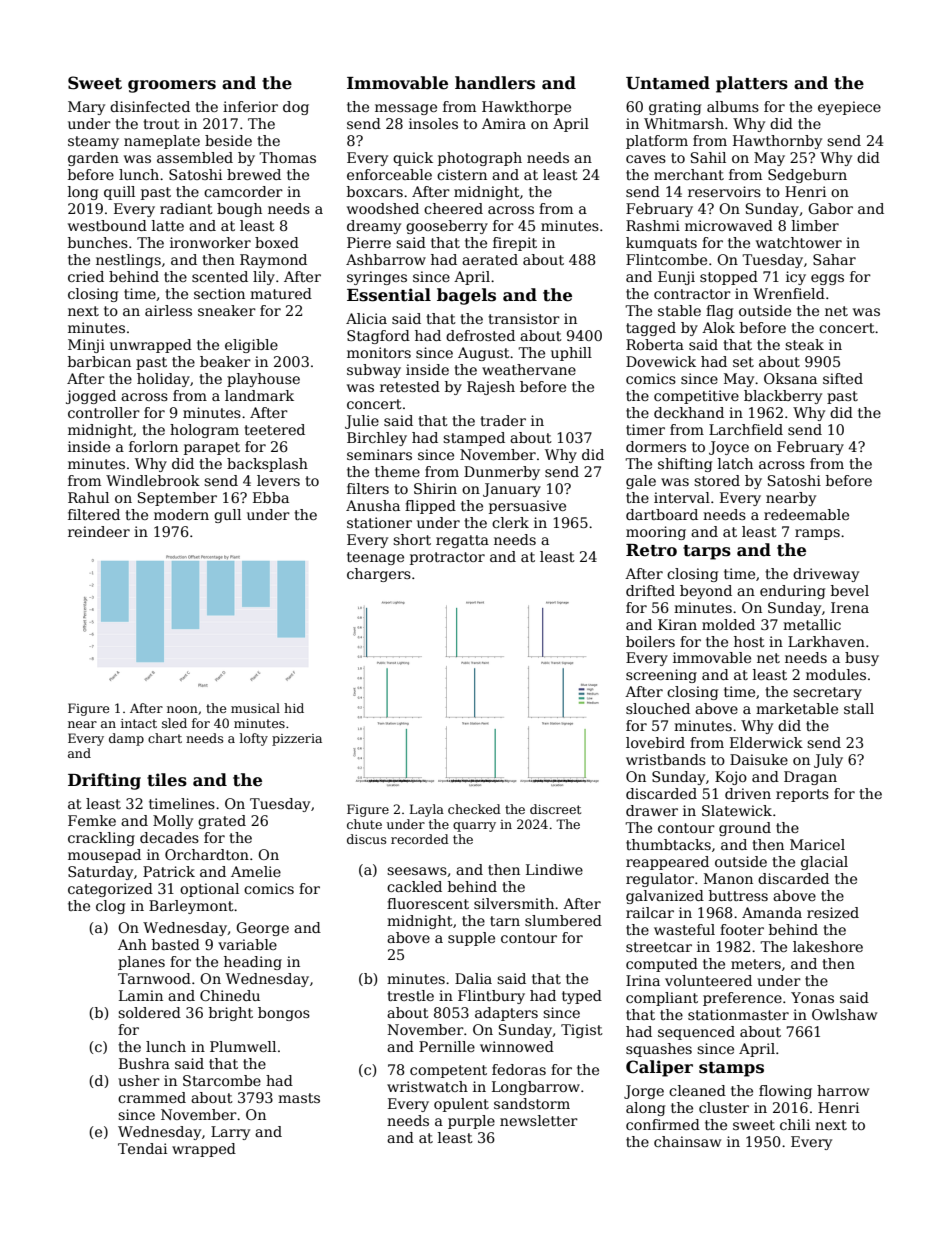 This screenshot has height=1233, width=952. What do you see at coordinates (749, 641) in the screenshot?
I see `host` at bounding box center [749, 641].
